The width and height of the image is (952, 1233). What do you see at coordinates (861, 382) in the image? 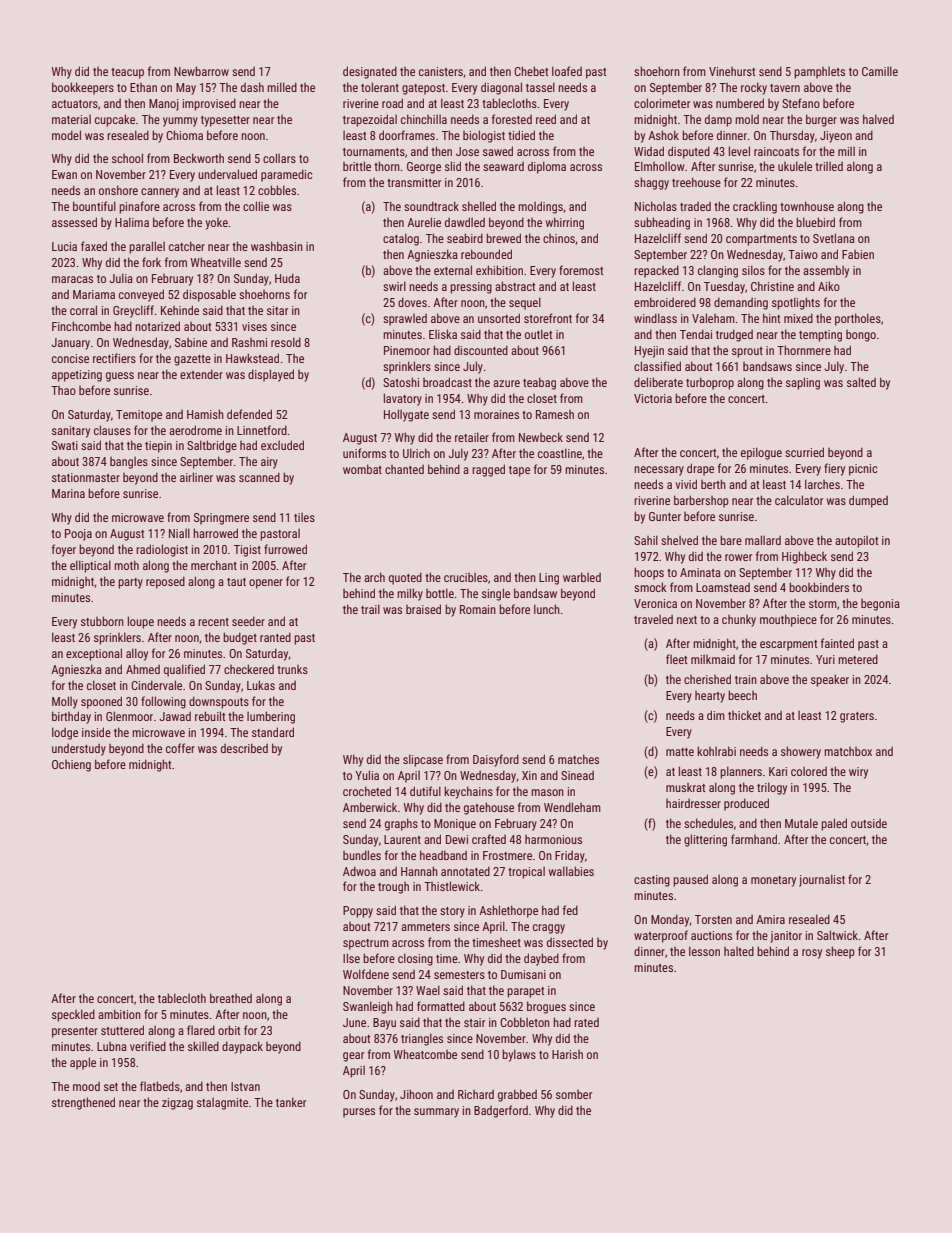
I see `salted` at bounding box center [861, 382].
